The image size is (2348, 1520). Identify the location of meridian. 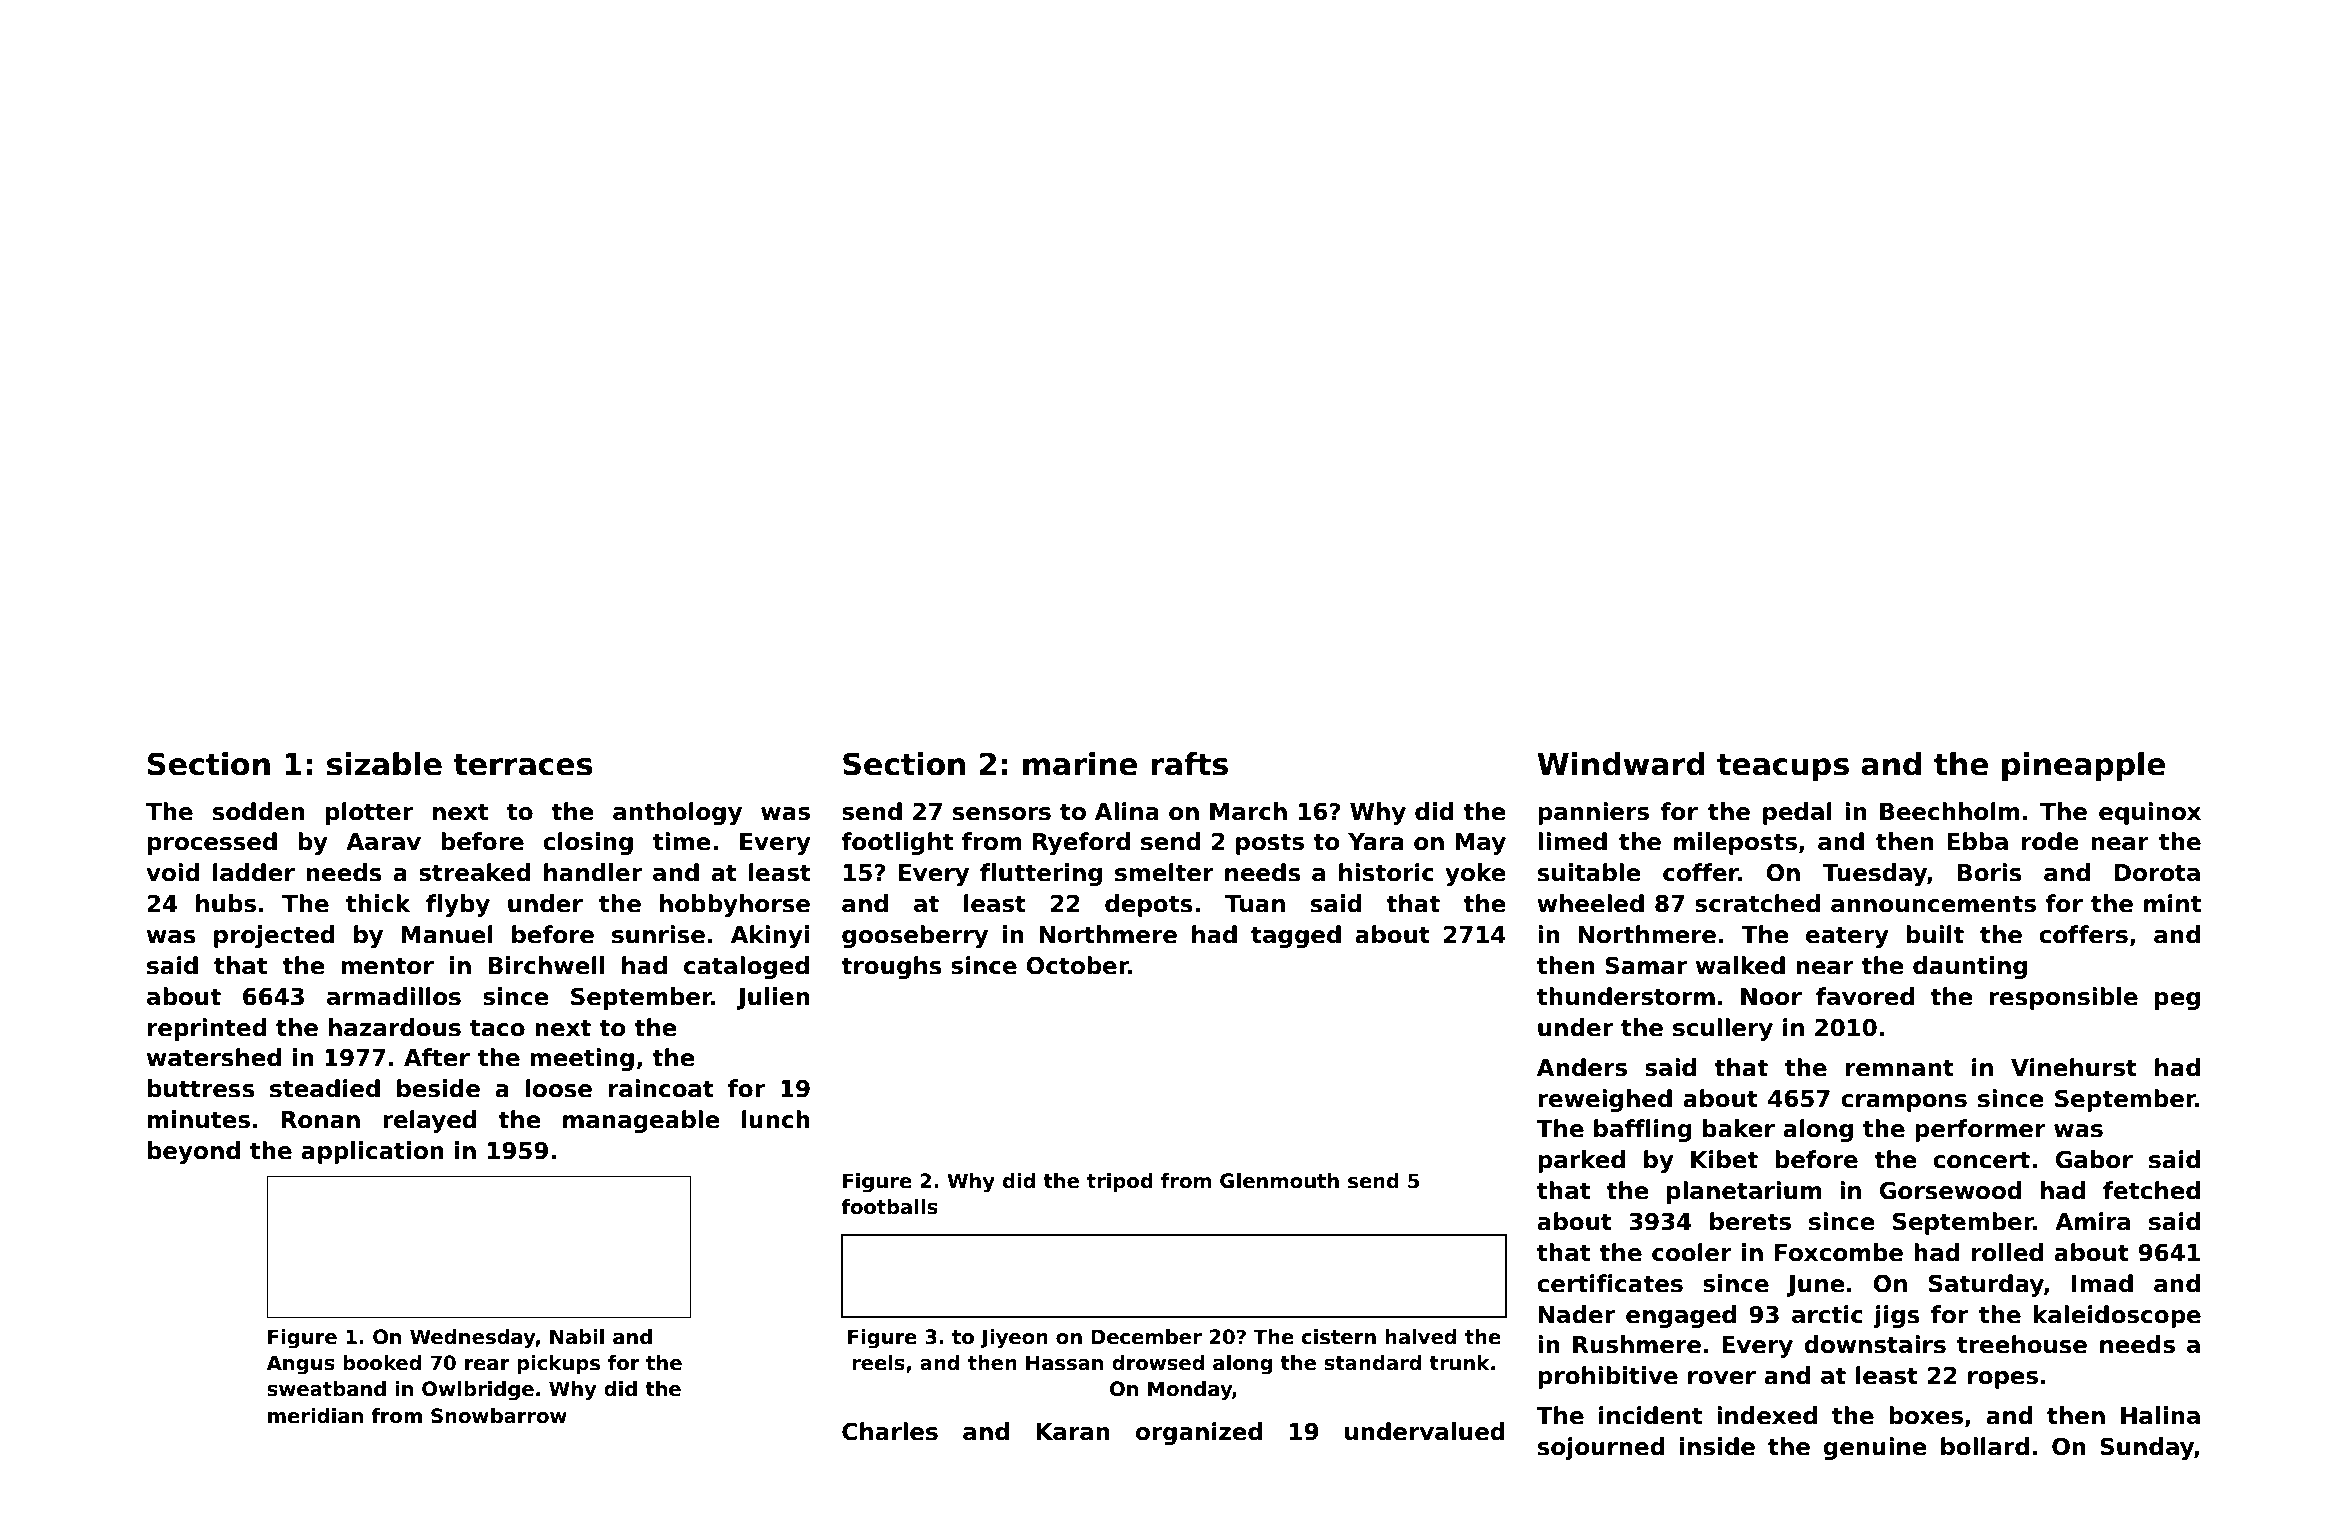
(315, 1416).
